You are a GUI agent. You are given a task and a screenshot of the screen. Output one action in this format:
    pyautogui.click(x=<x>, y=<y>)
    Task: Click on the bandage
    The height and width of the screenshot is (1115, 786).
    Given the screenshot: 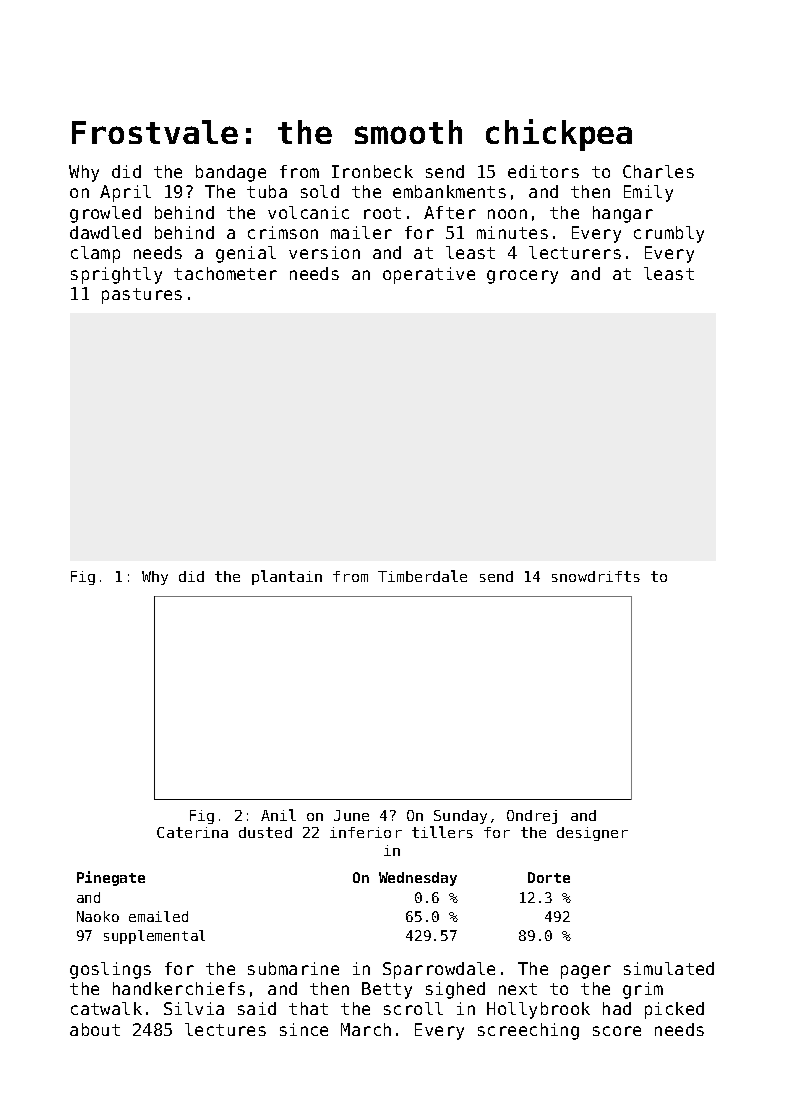 What is the action you would take?
    pyautogui.click(x=231, y=173)
